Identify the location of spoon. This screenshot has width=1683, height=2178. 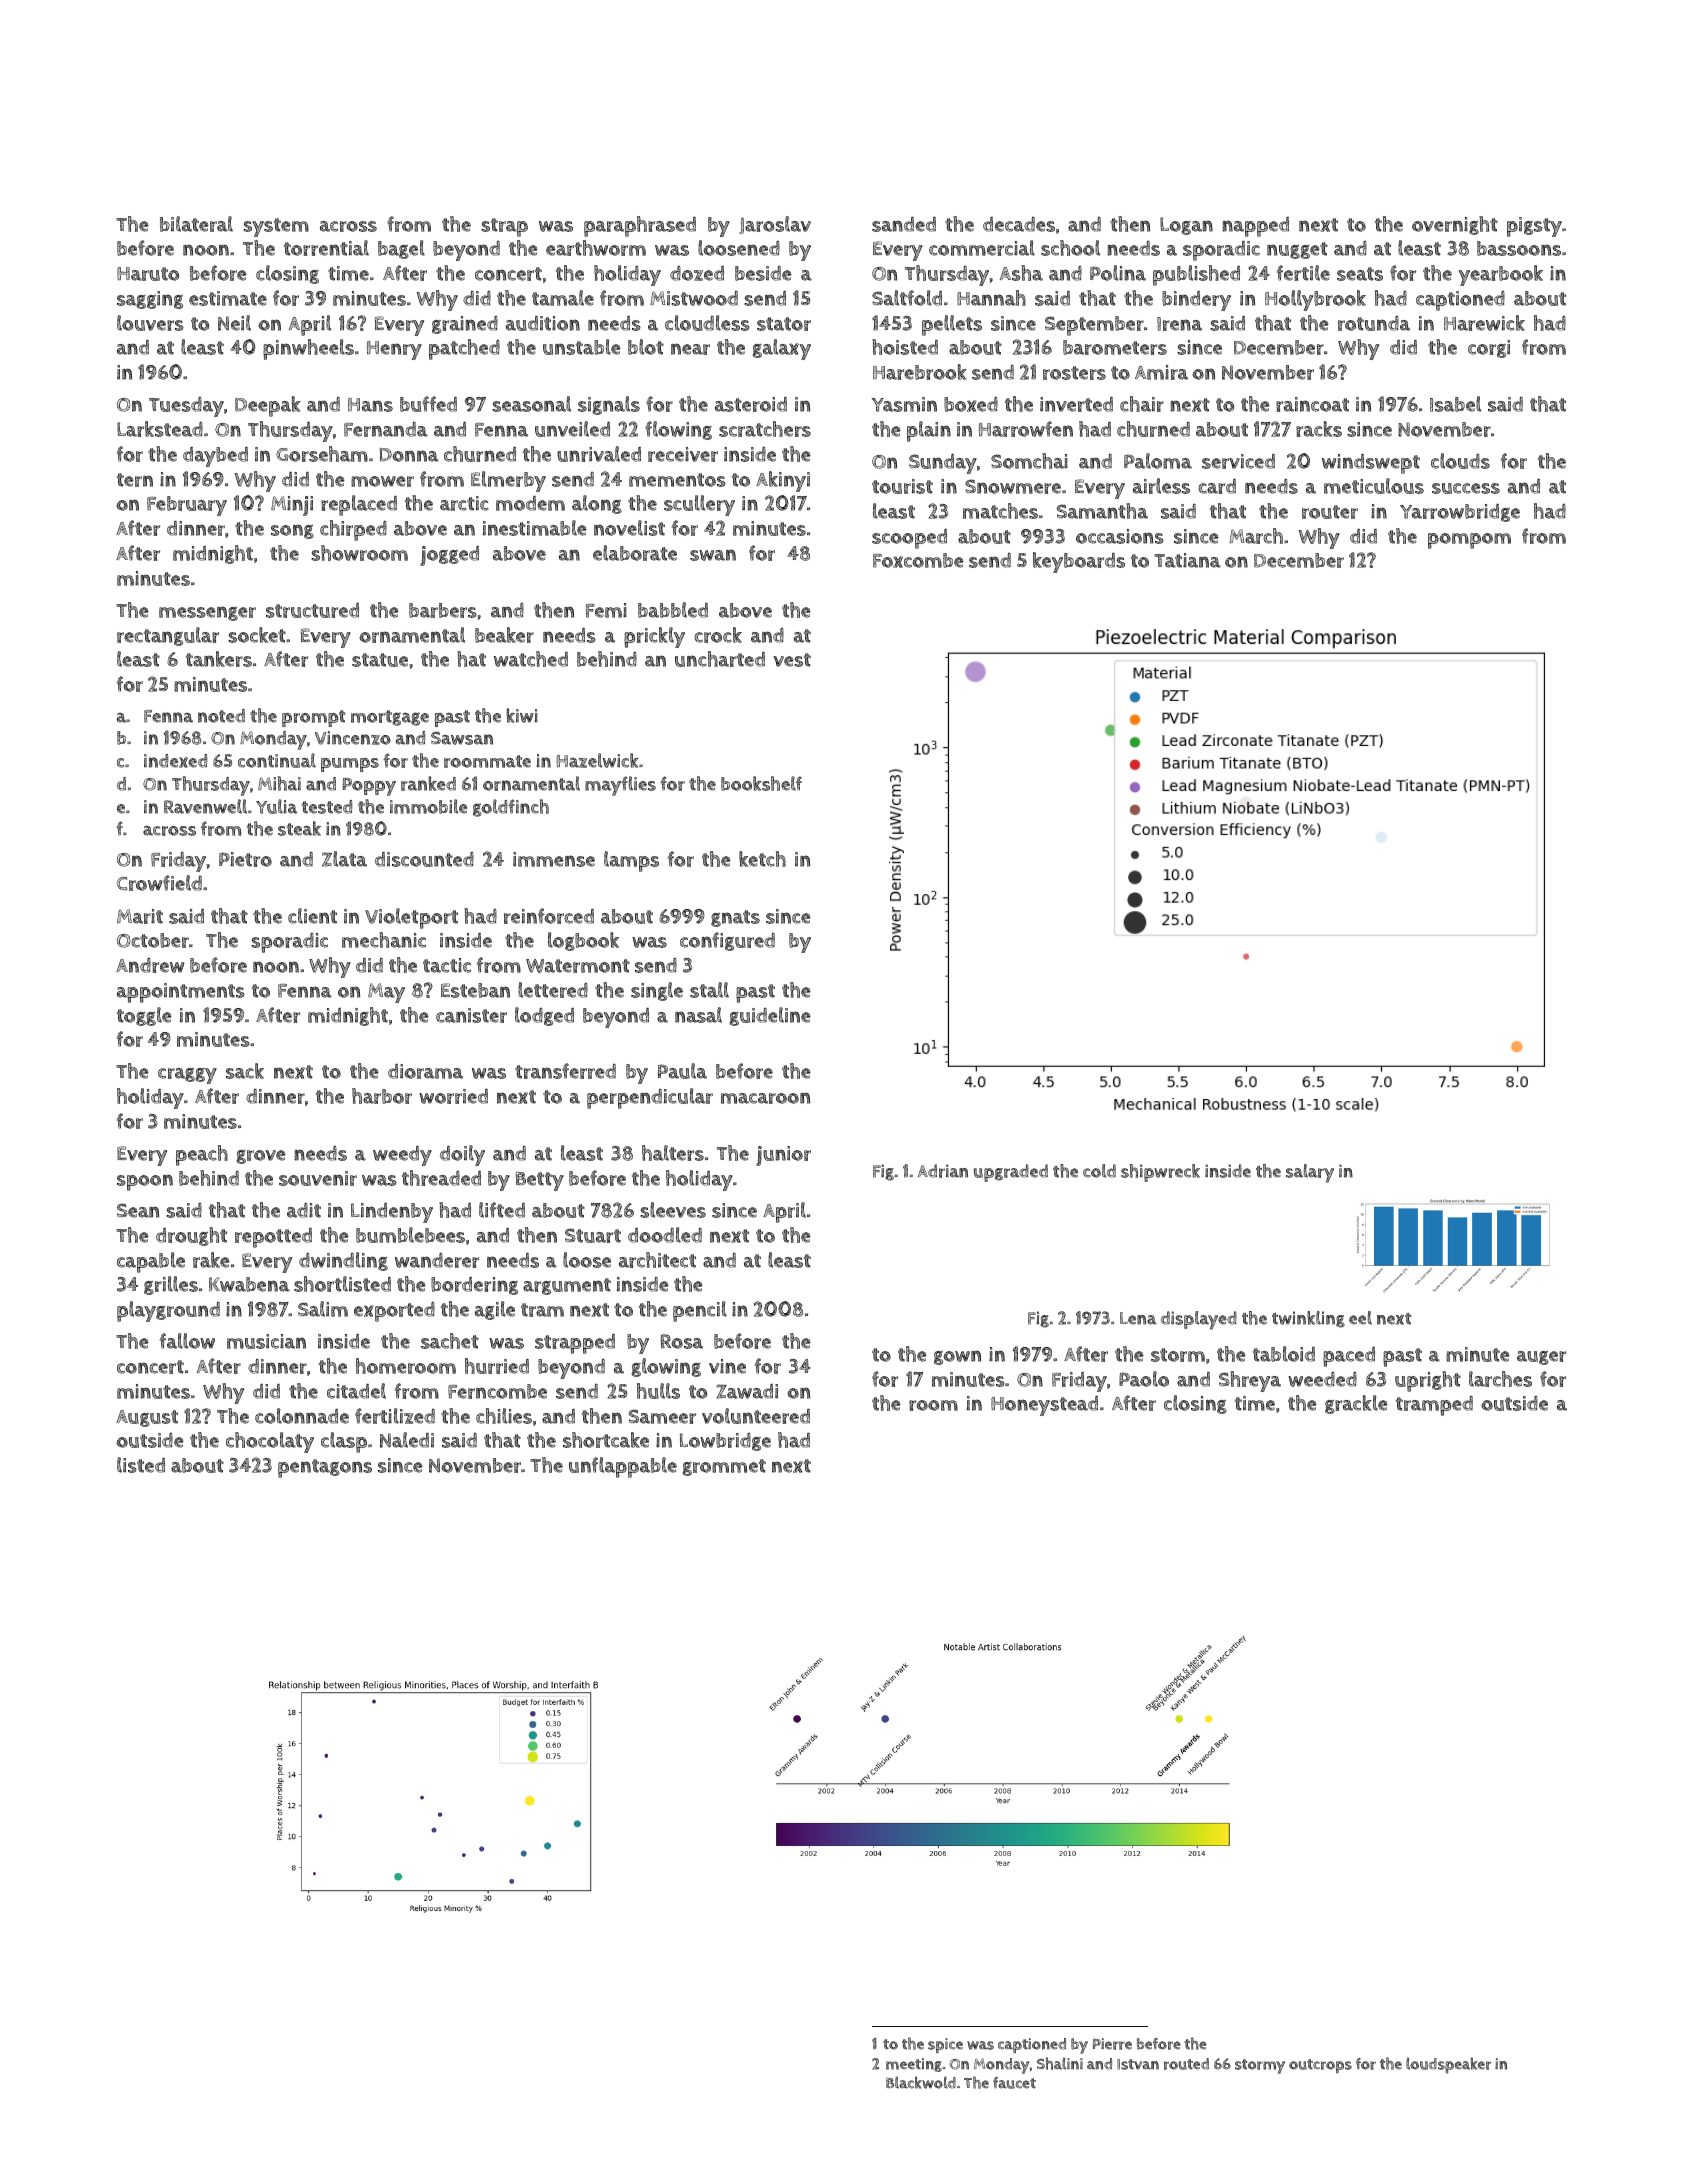
(145, 1182).
